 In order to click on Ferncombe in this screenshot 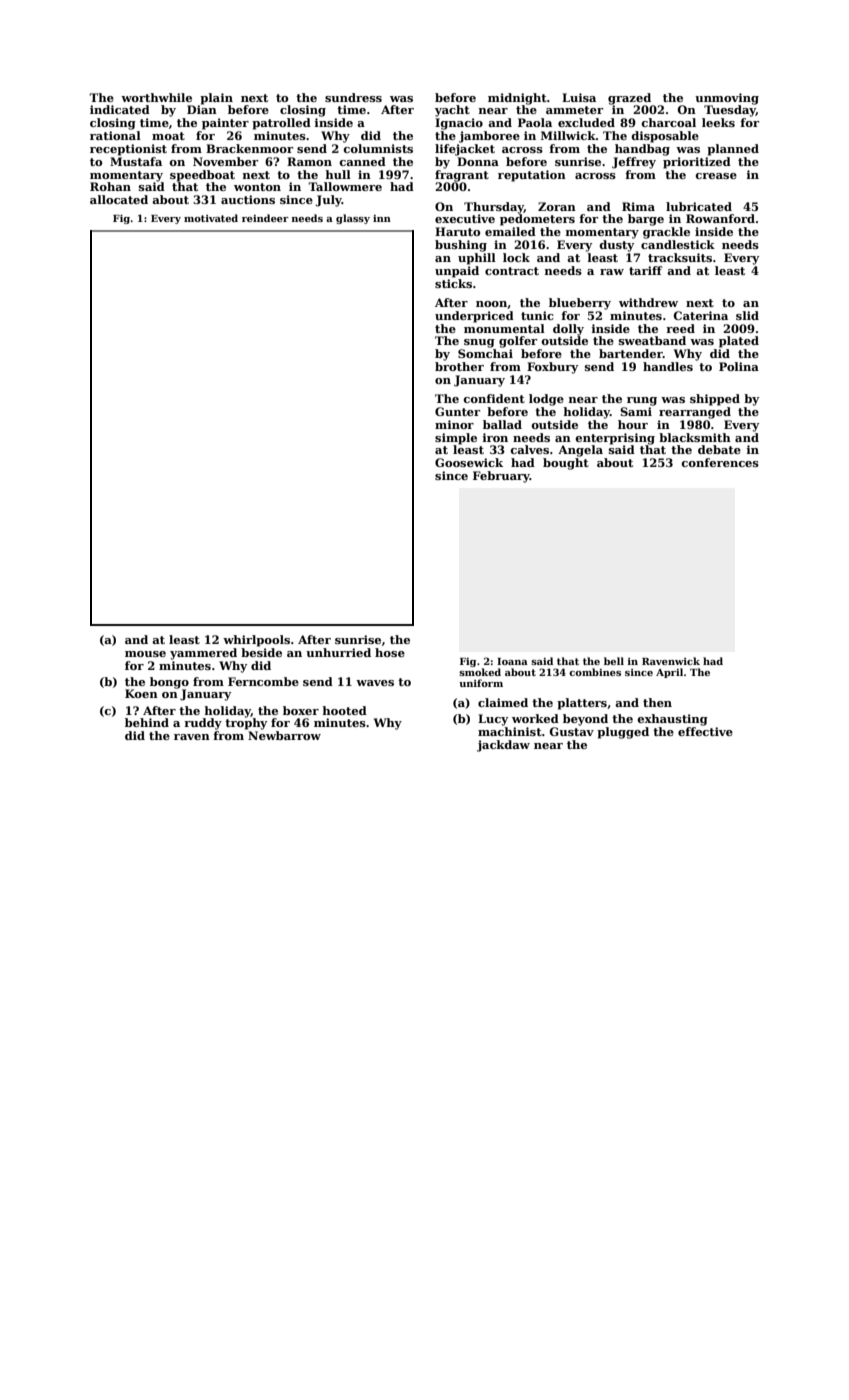, I will do `click(263, 681)`.
